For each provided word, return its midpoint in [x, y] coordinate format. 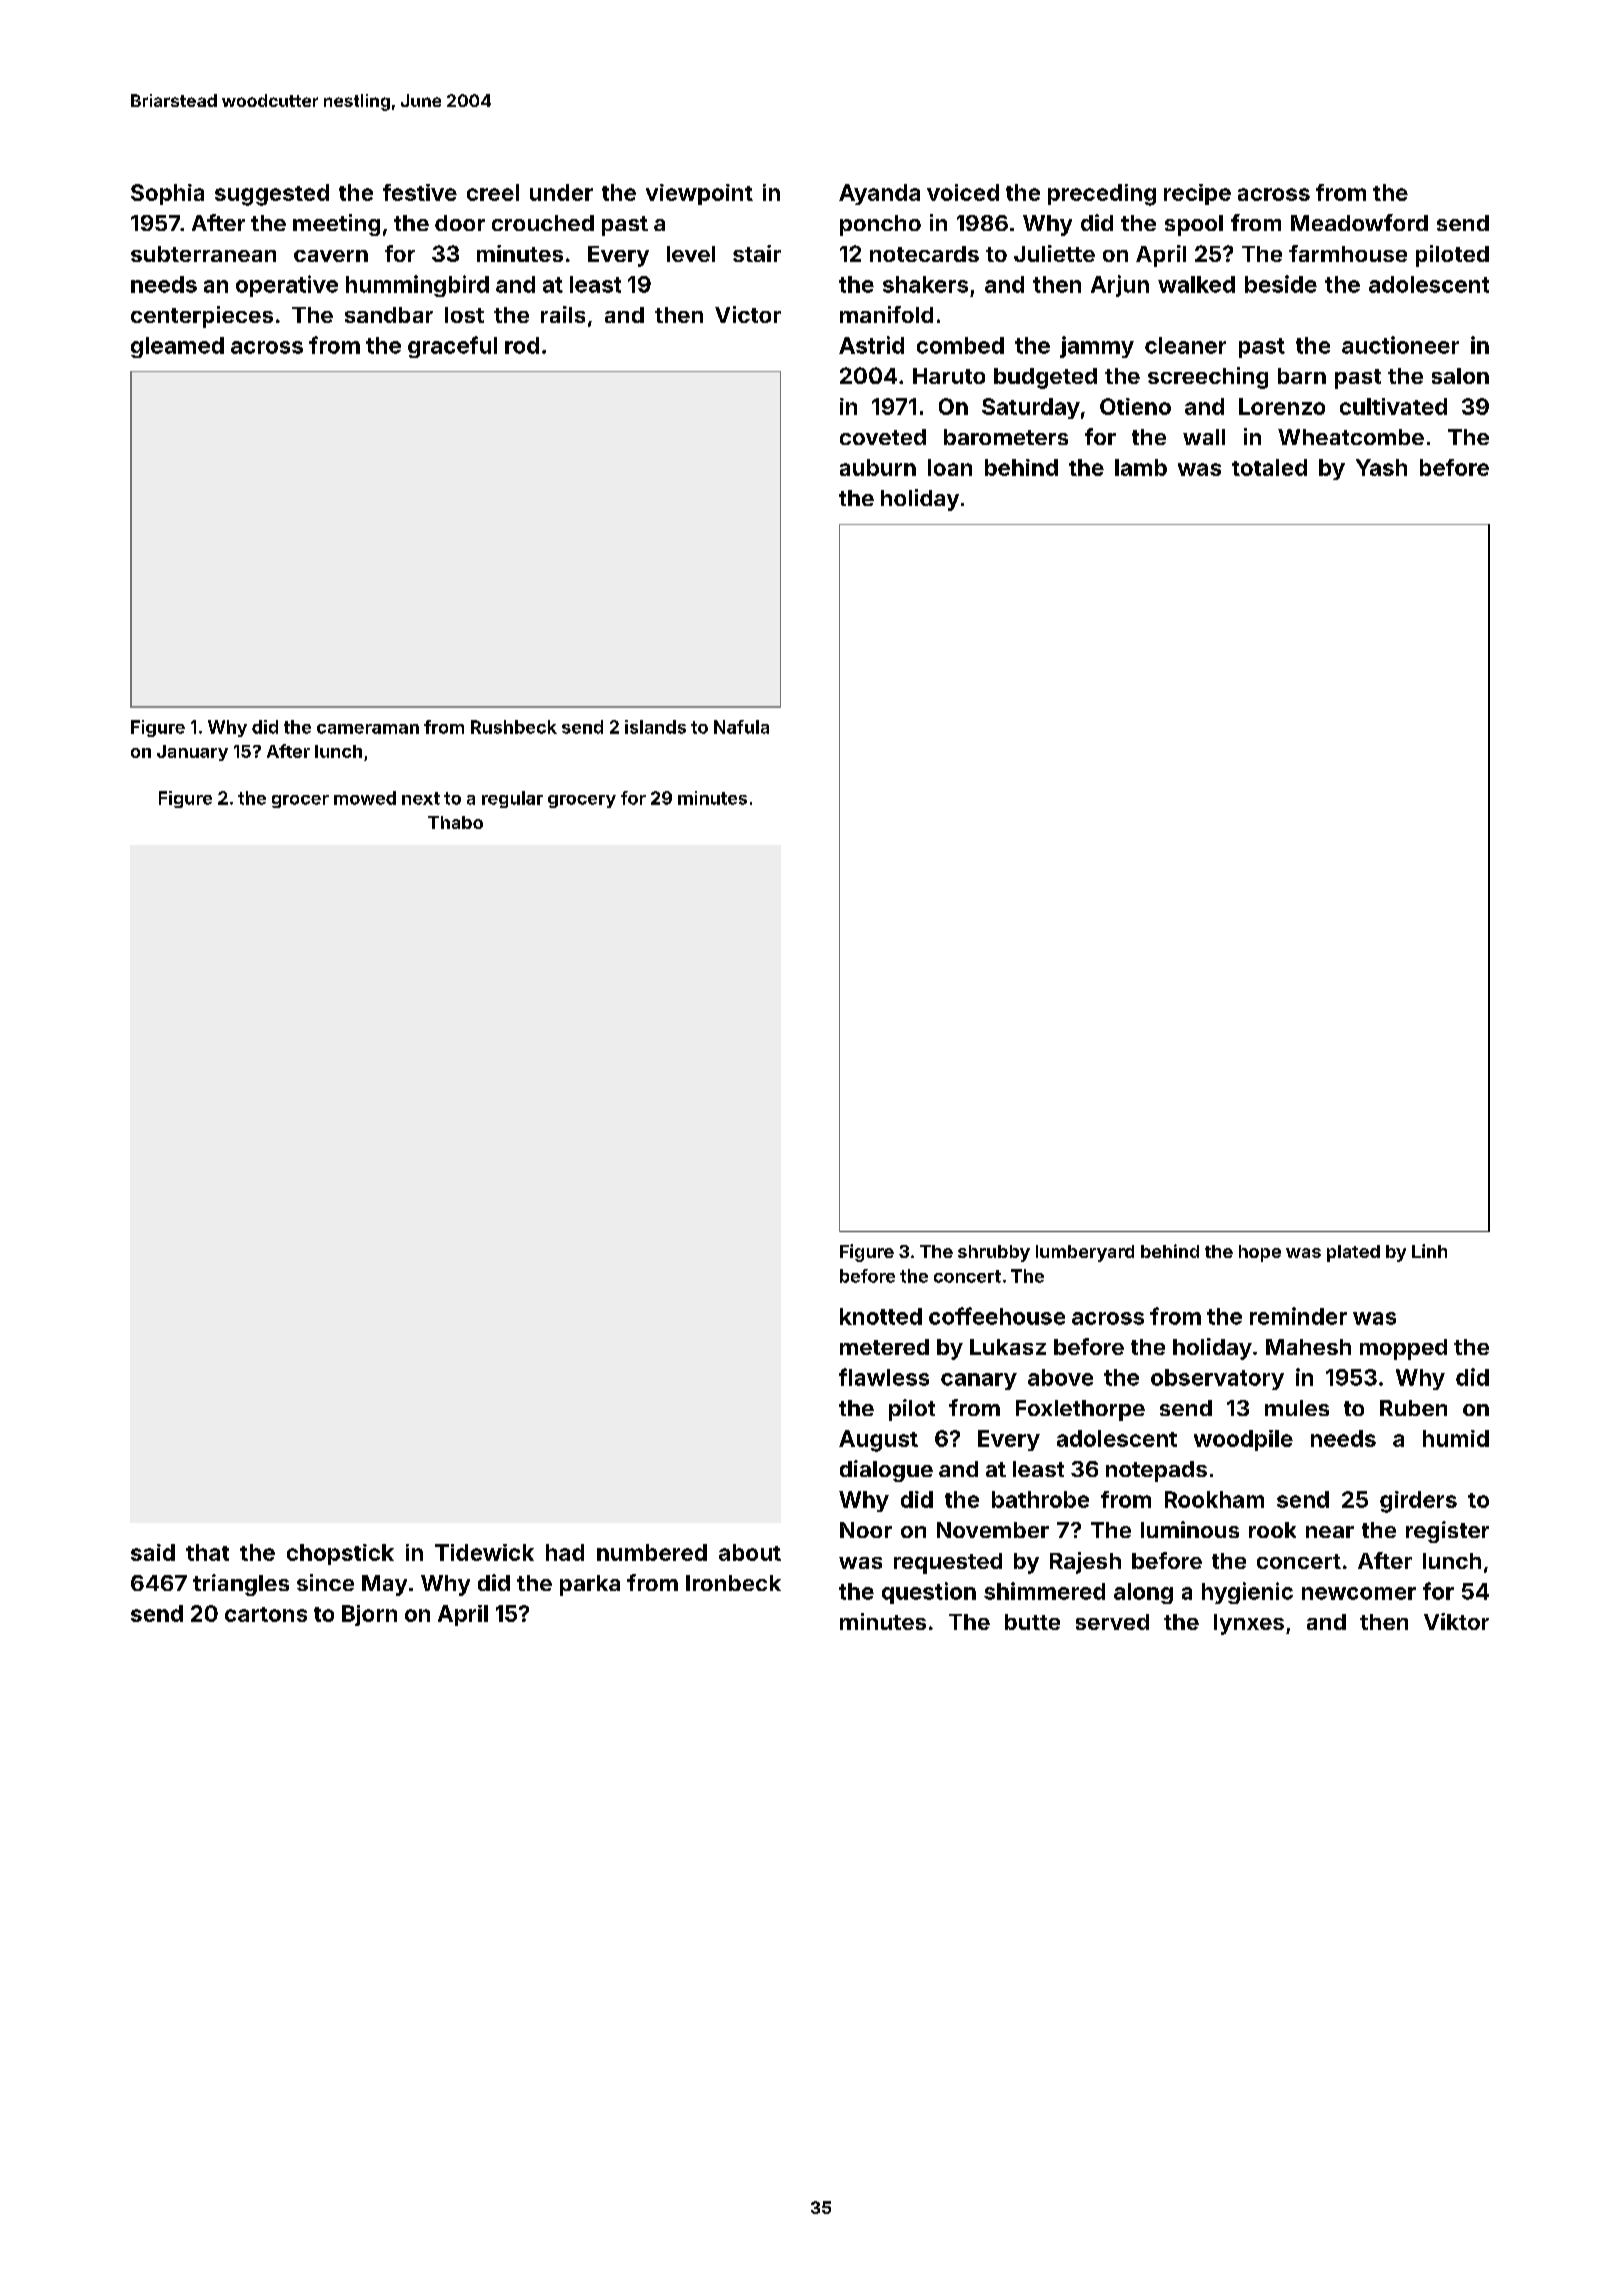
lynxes [1249, 1624]
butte [1032, 1622]
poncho [880, 225]
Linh [1429, 1251]
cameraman [368, 729]
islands [655, 727]
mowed [365, 798]
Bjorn [369, 1615]
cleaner [1185, 345]
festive [420, 192]
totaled [1269, 467]
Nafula [741, 727]
